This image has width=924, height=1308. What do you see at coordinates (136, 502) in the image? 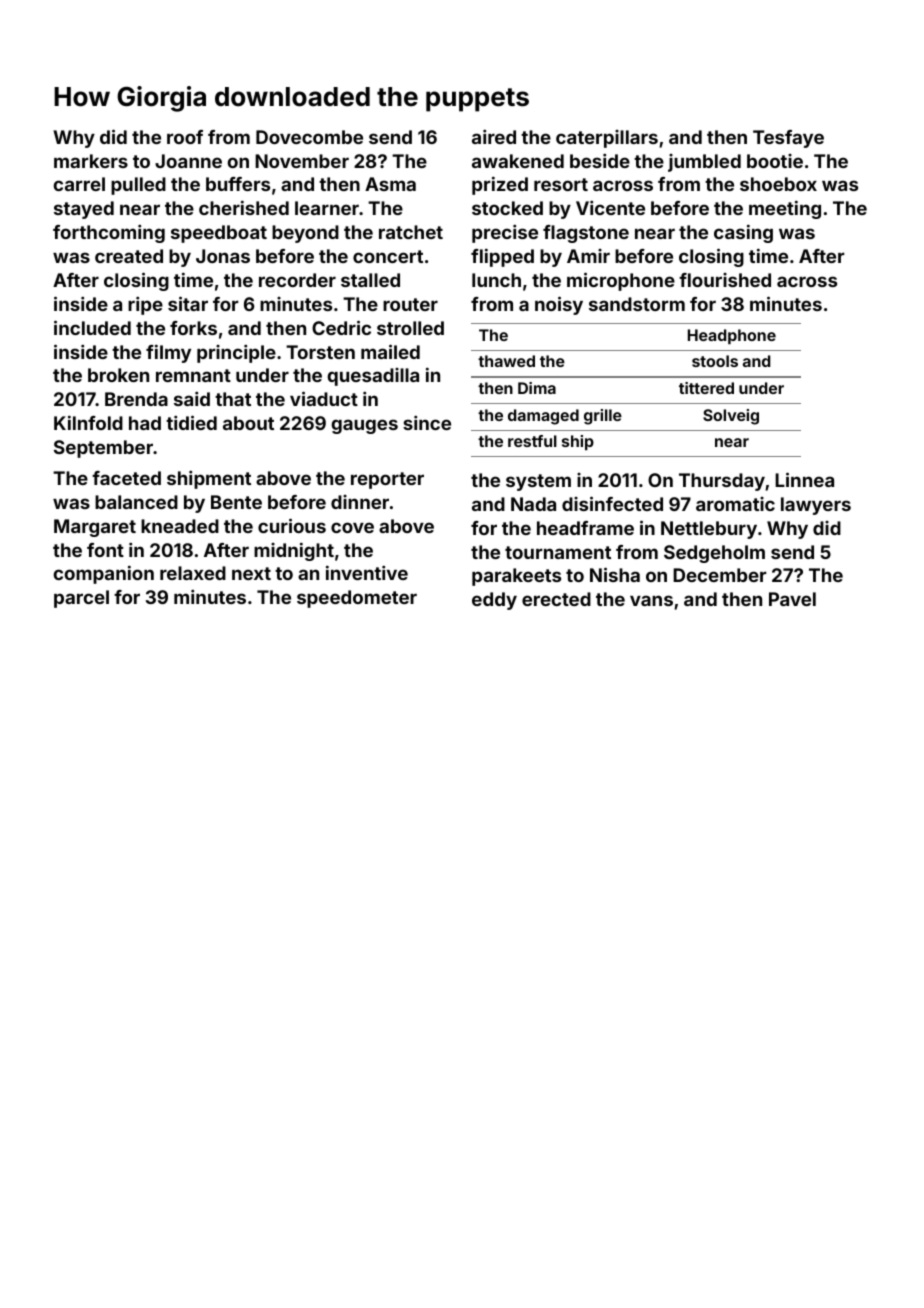
I see `balanced` at bounding box center [136, 502].
